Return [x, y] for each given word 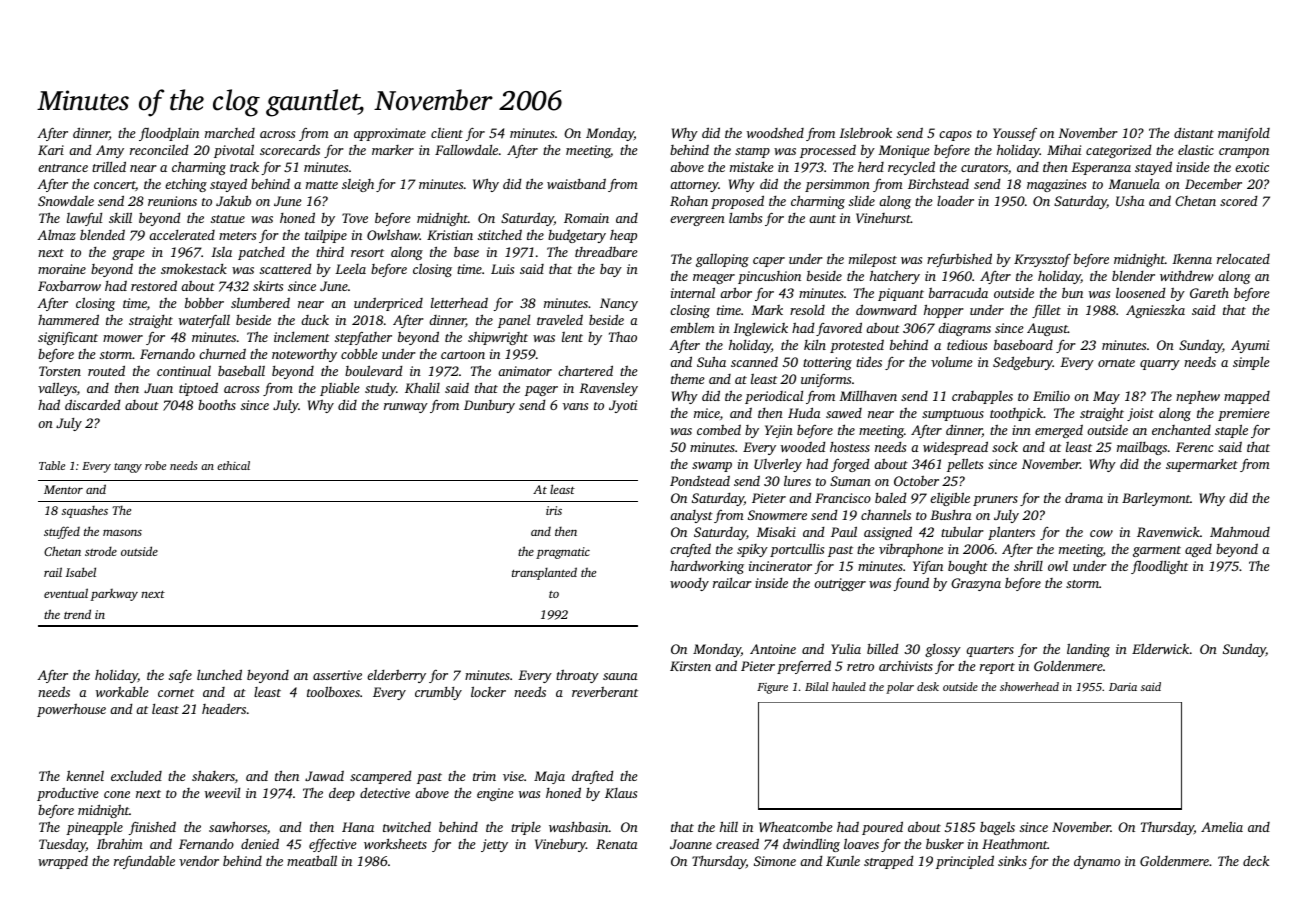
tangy [128, 468]
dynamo [1097, 862]
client [447, 133]
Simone [775, 861]
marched [230, 133]
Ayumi [1250, 346]
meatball [312, 860]
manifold [1244, 134]
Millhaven [868, 395]
